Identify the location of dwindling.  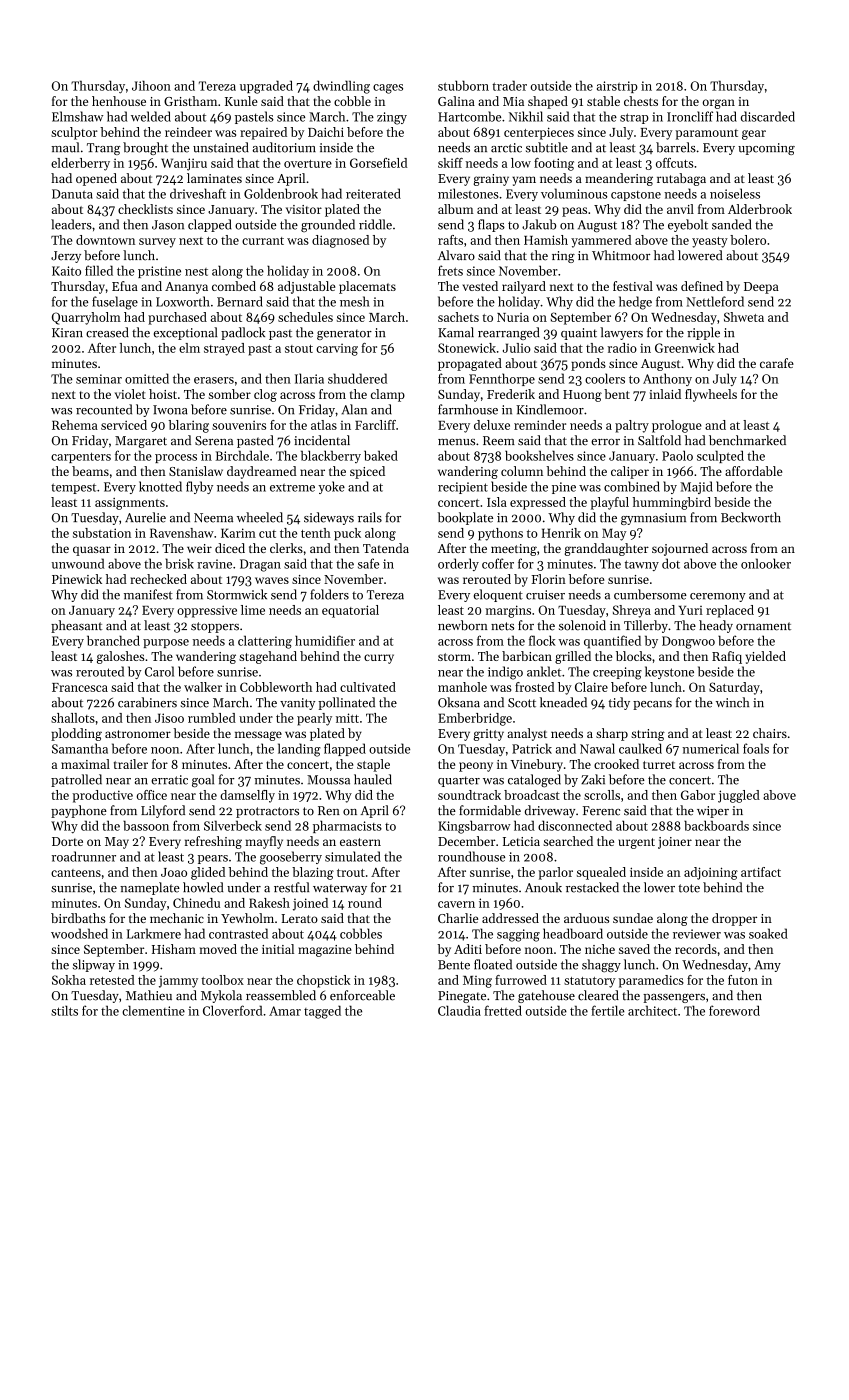
(341, 87).
